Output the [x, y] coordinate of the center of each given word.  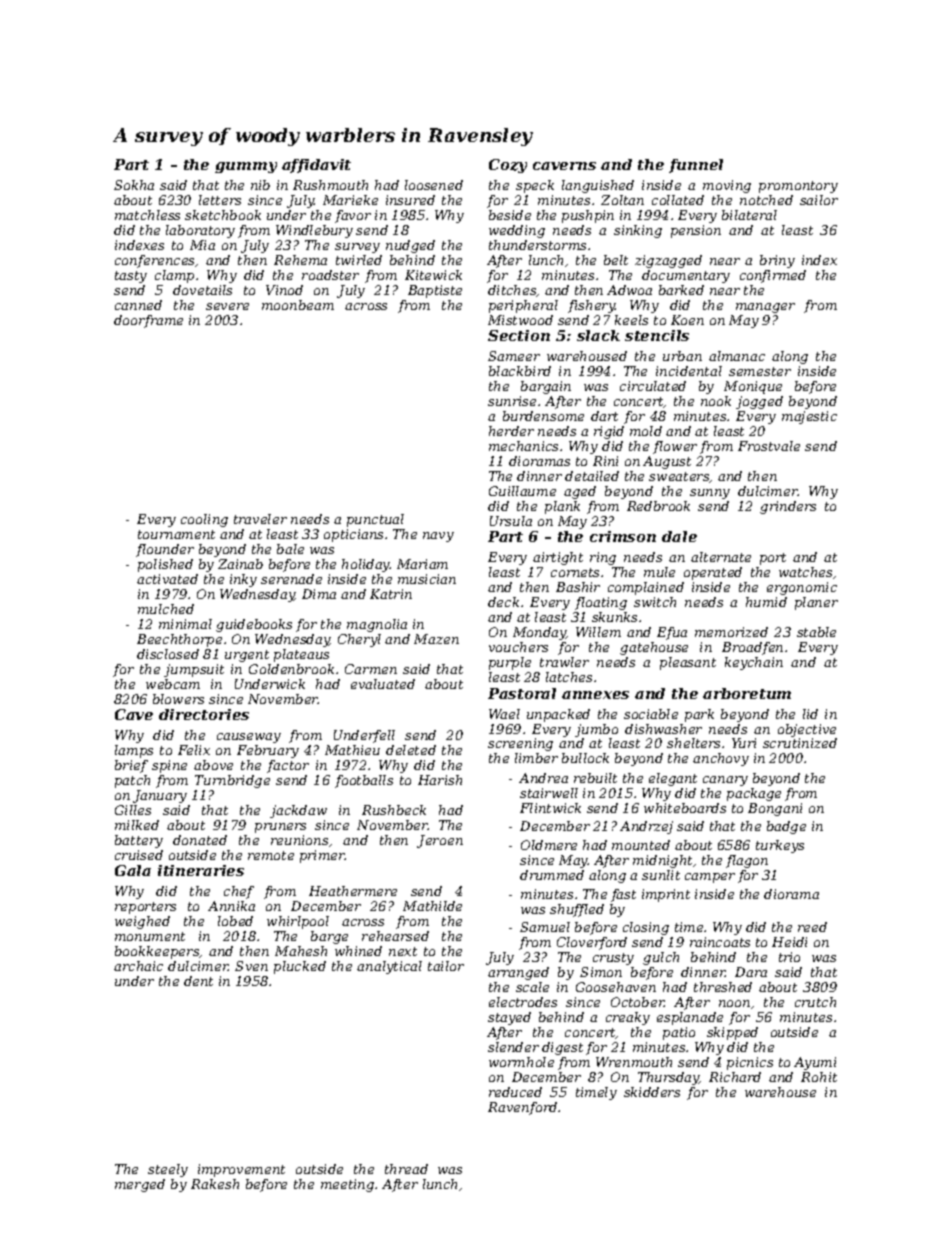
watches [805, 572]
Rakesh [215, 1184]
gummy [246, 167]
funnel [696, 166]
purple [510, 663]
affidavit [316, 166]
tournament [176, 534]
